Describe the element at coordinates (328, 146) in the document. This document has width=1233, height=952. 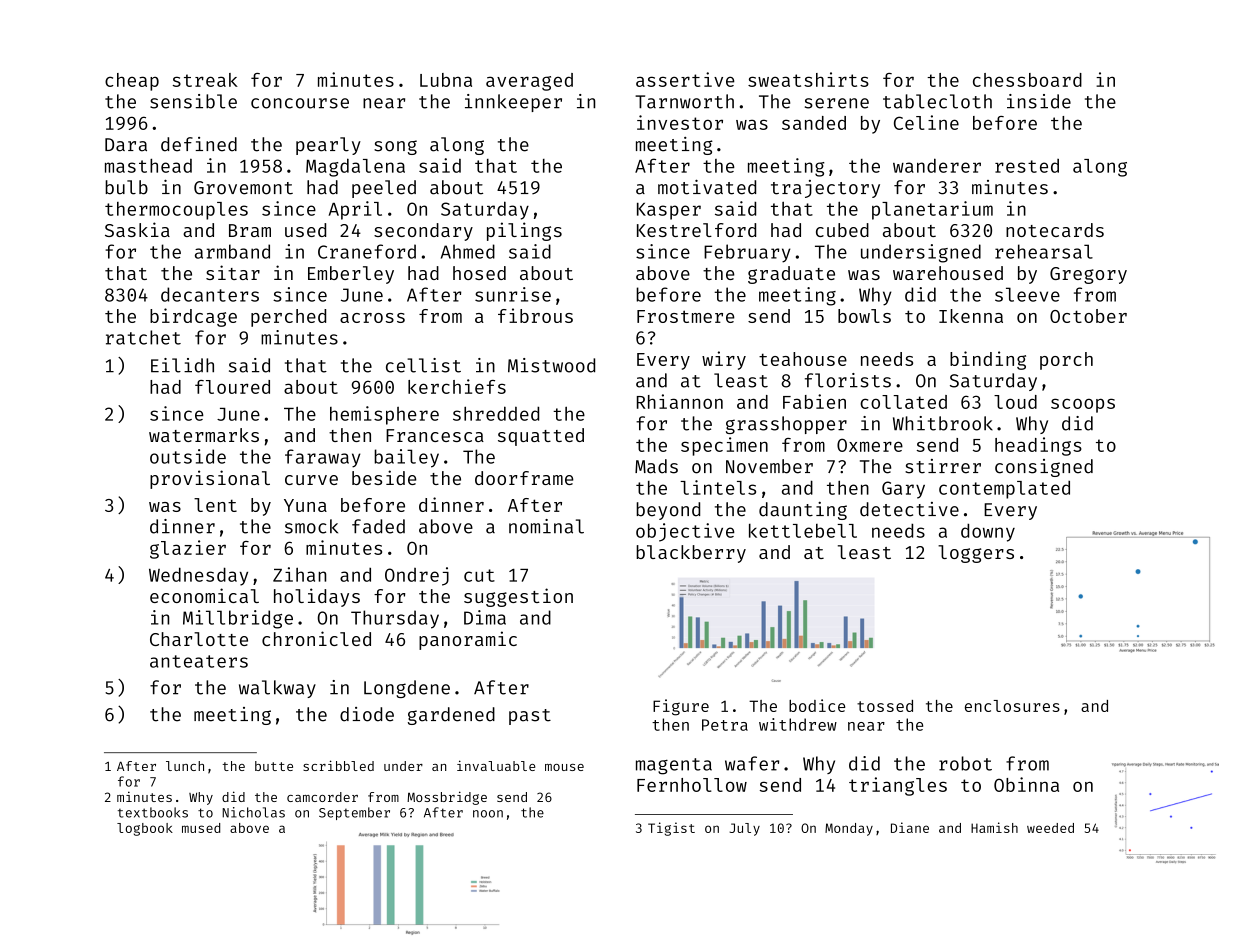
I see `pearly` at that location.
